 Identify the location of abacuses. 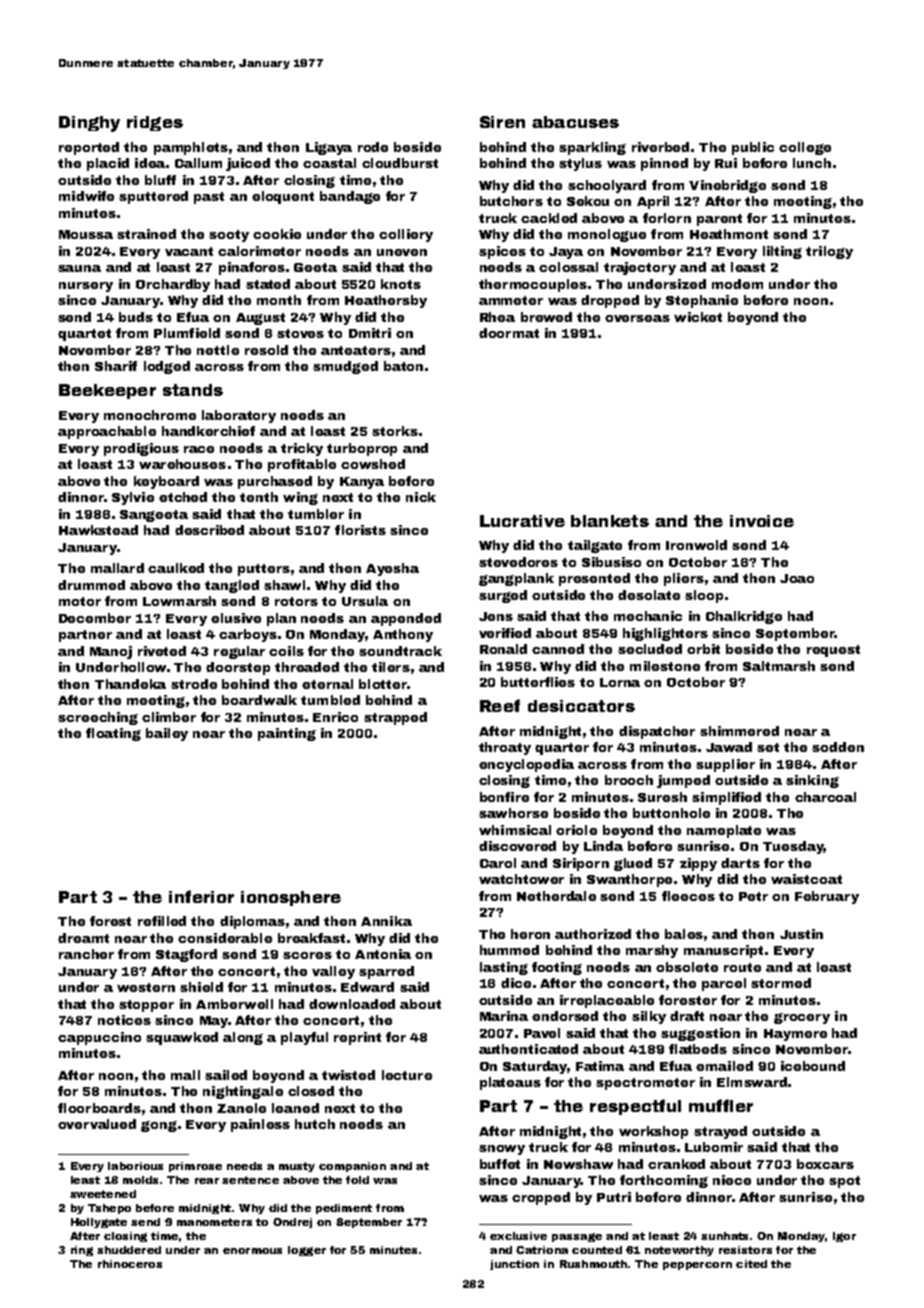
(575, 122).
